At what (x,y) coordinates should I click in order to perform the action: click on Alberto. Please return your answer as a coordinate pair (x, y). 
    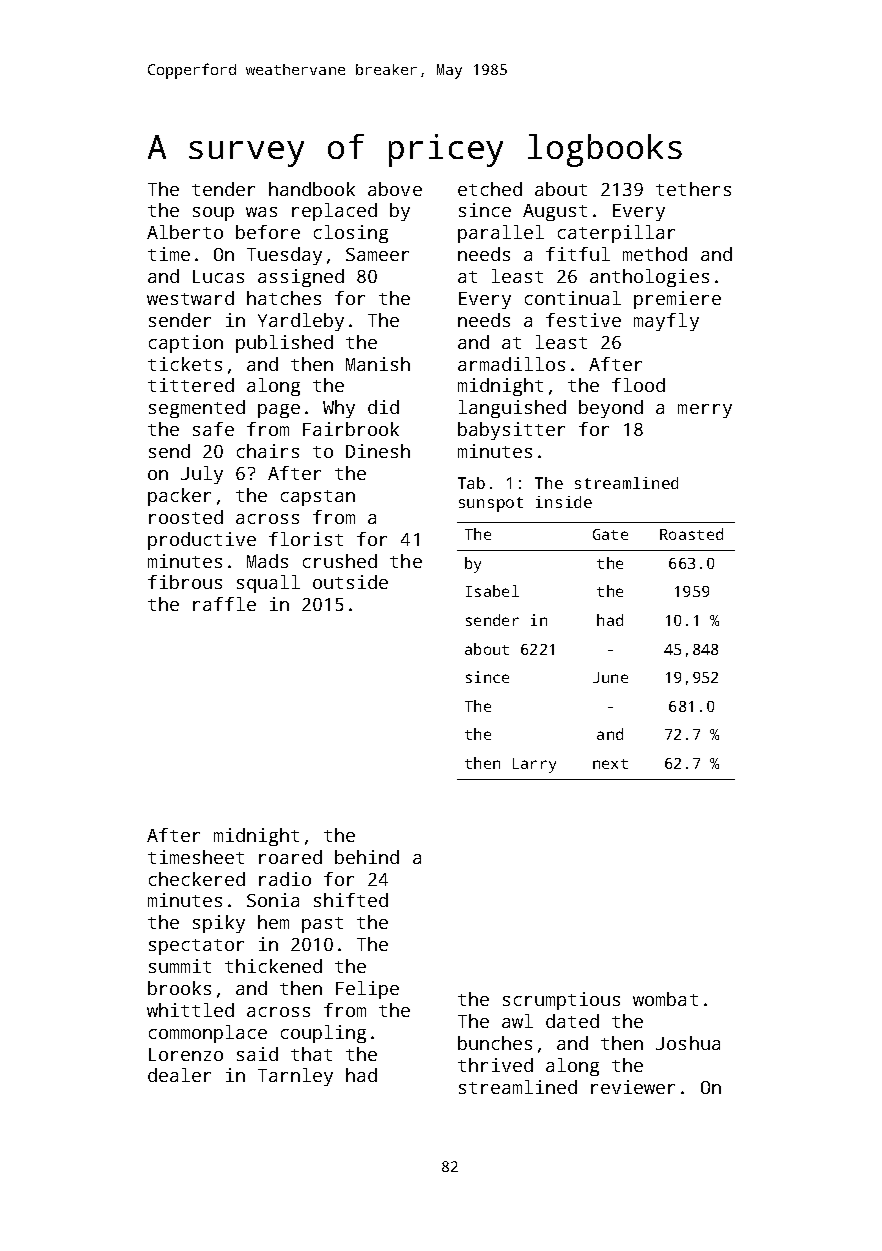
    Looking at the image, I should click on (185, 232).
